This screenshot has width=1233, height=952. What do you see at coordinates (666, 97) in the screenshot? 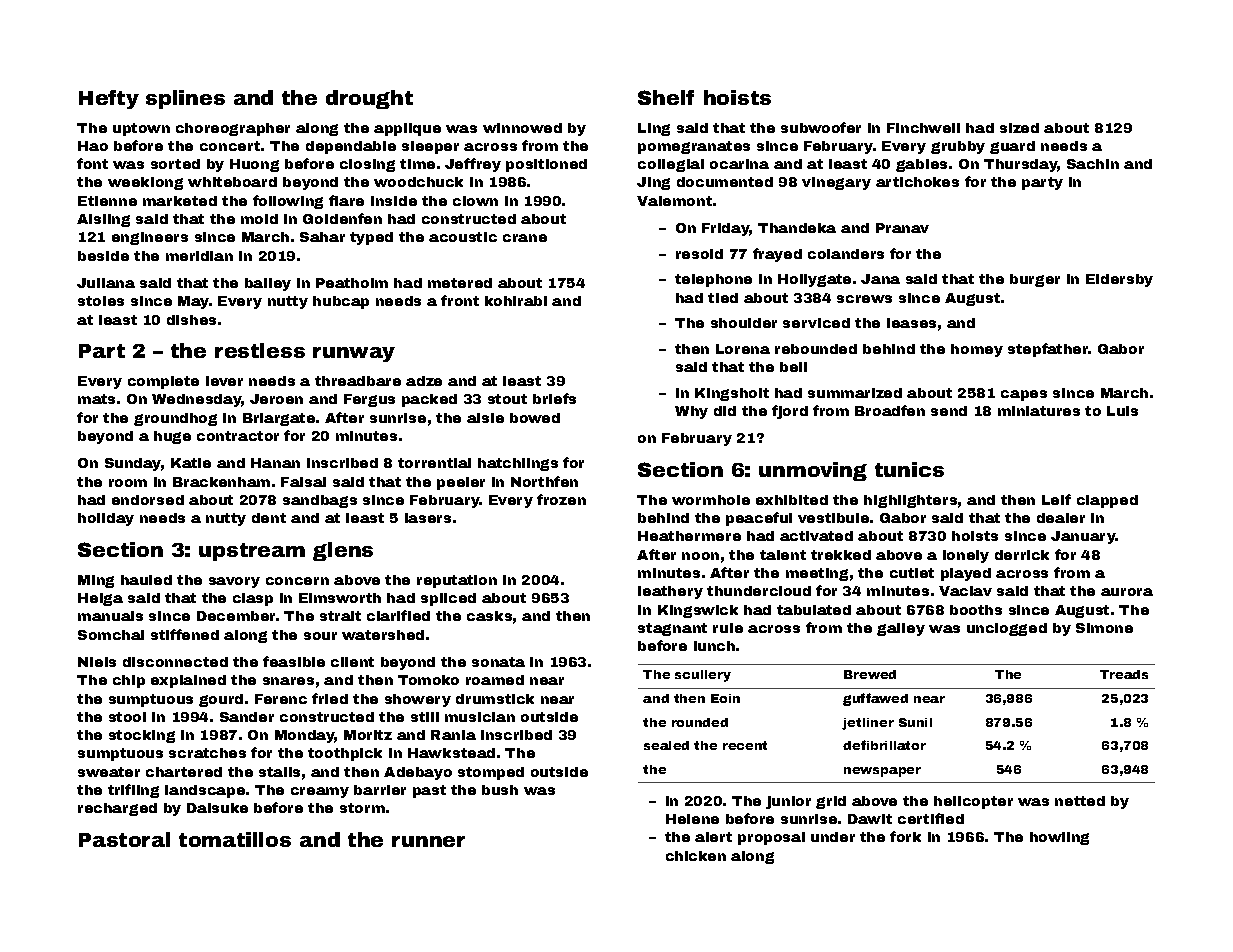
I see `Shelf` at bounding box center [666, 97].
